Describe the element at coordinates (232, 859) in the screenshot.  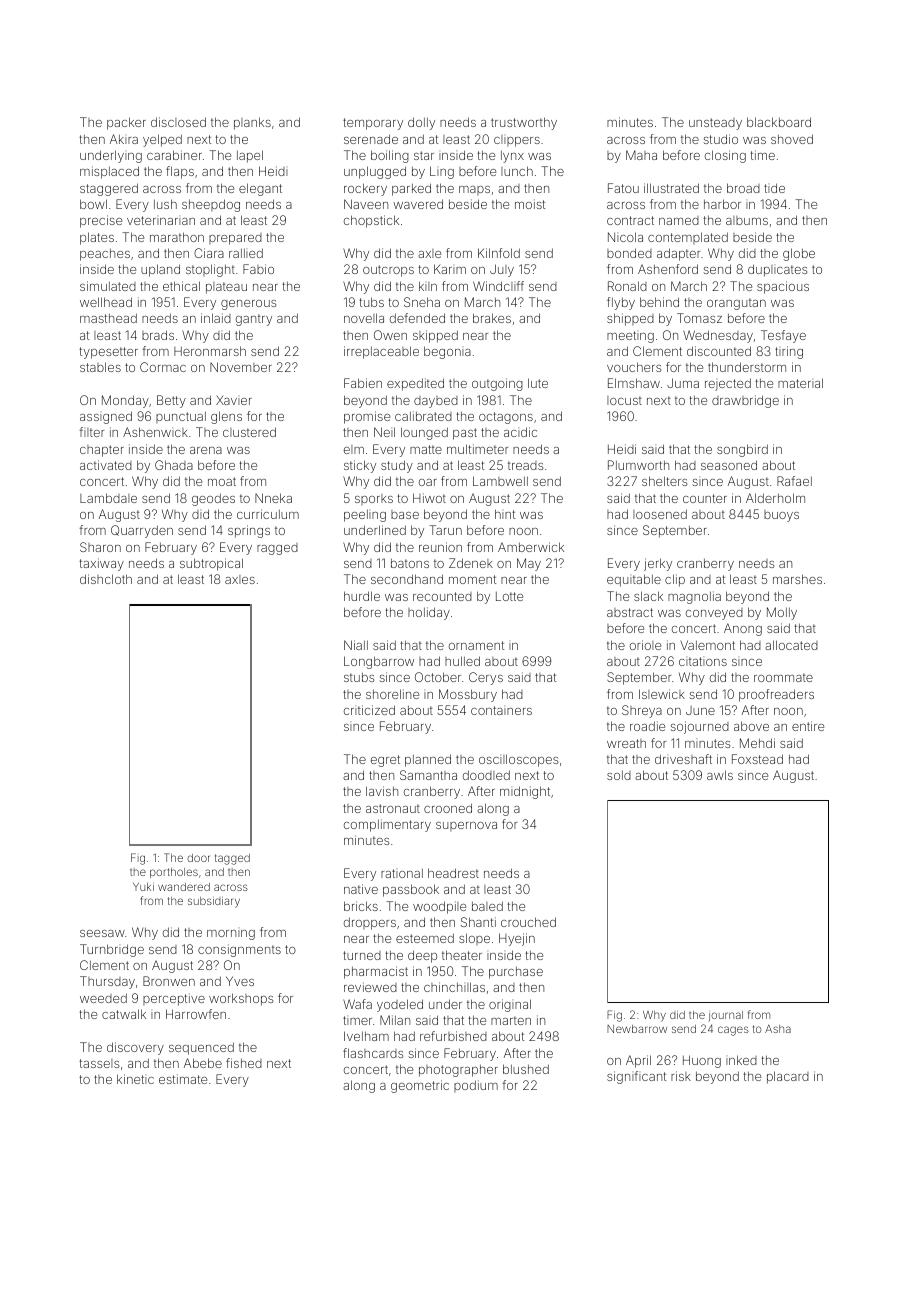
I see `tagged` at that location.
